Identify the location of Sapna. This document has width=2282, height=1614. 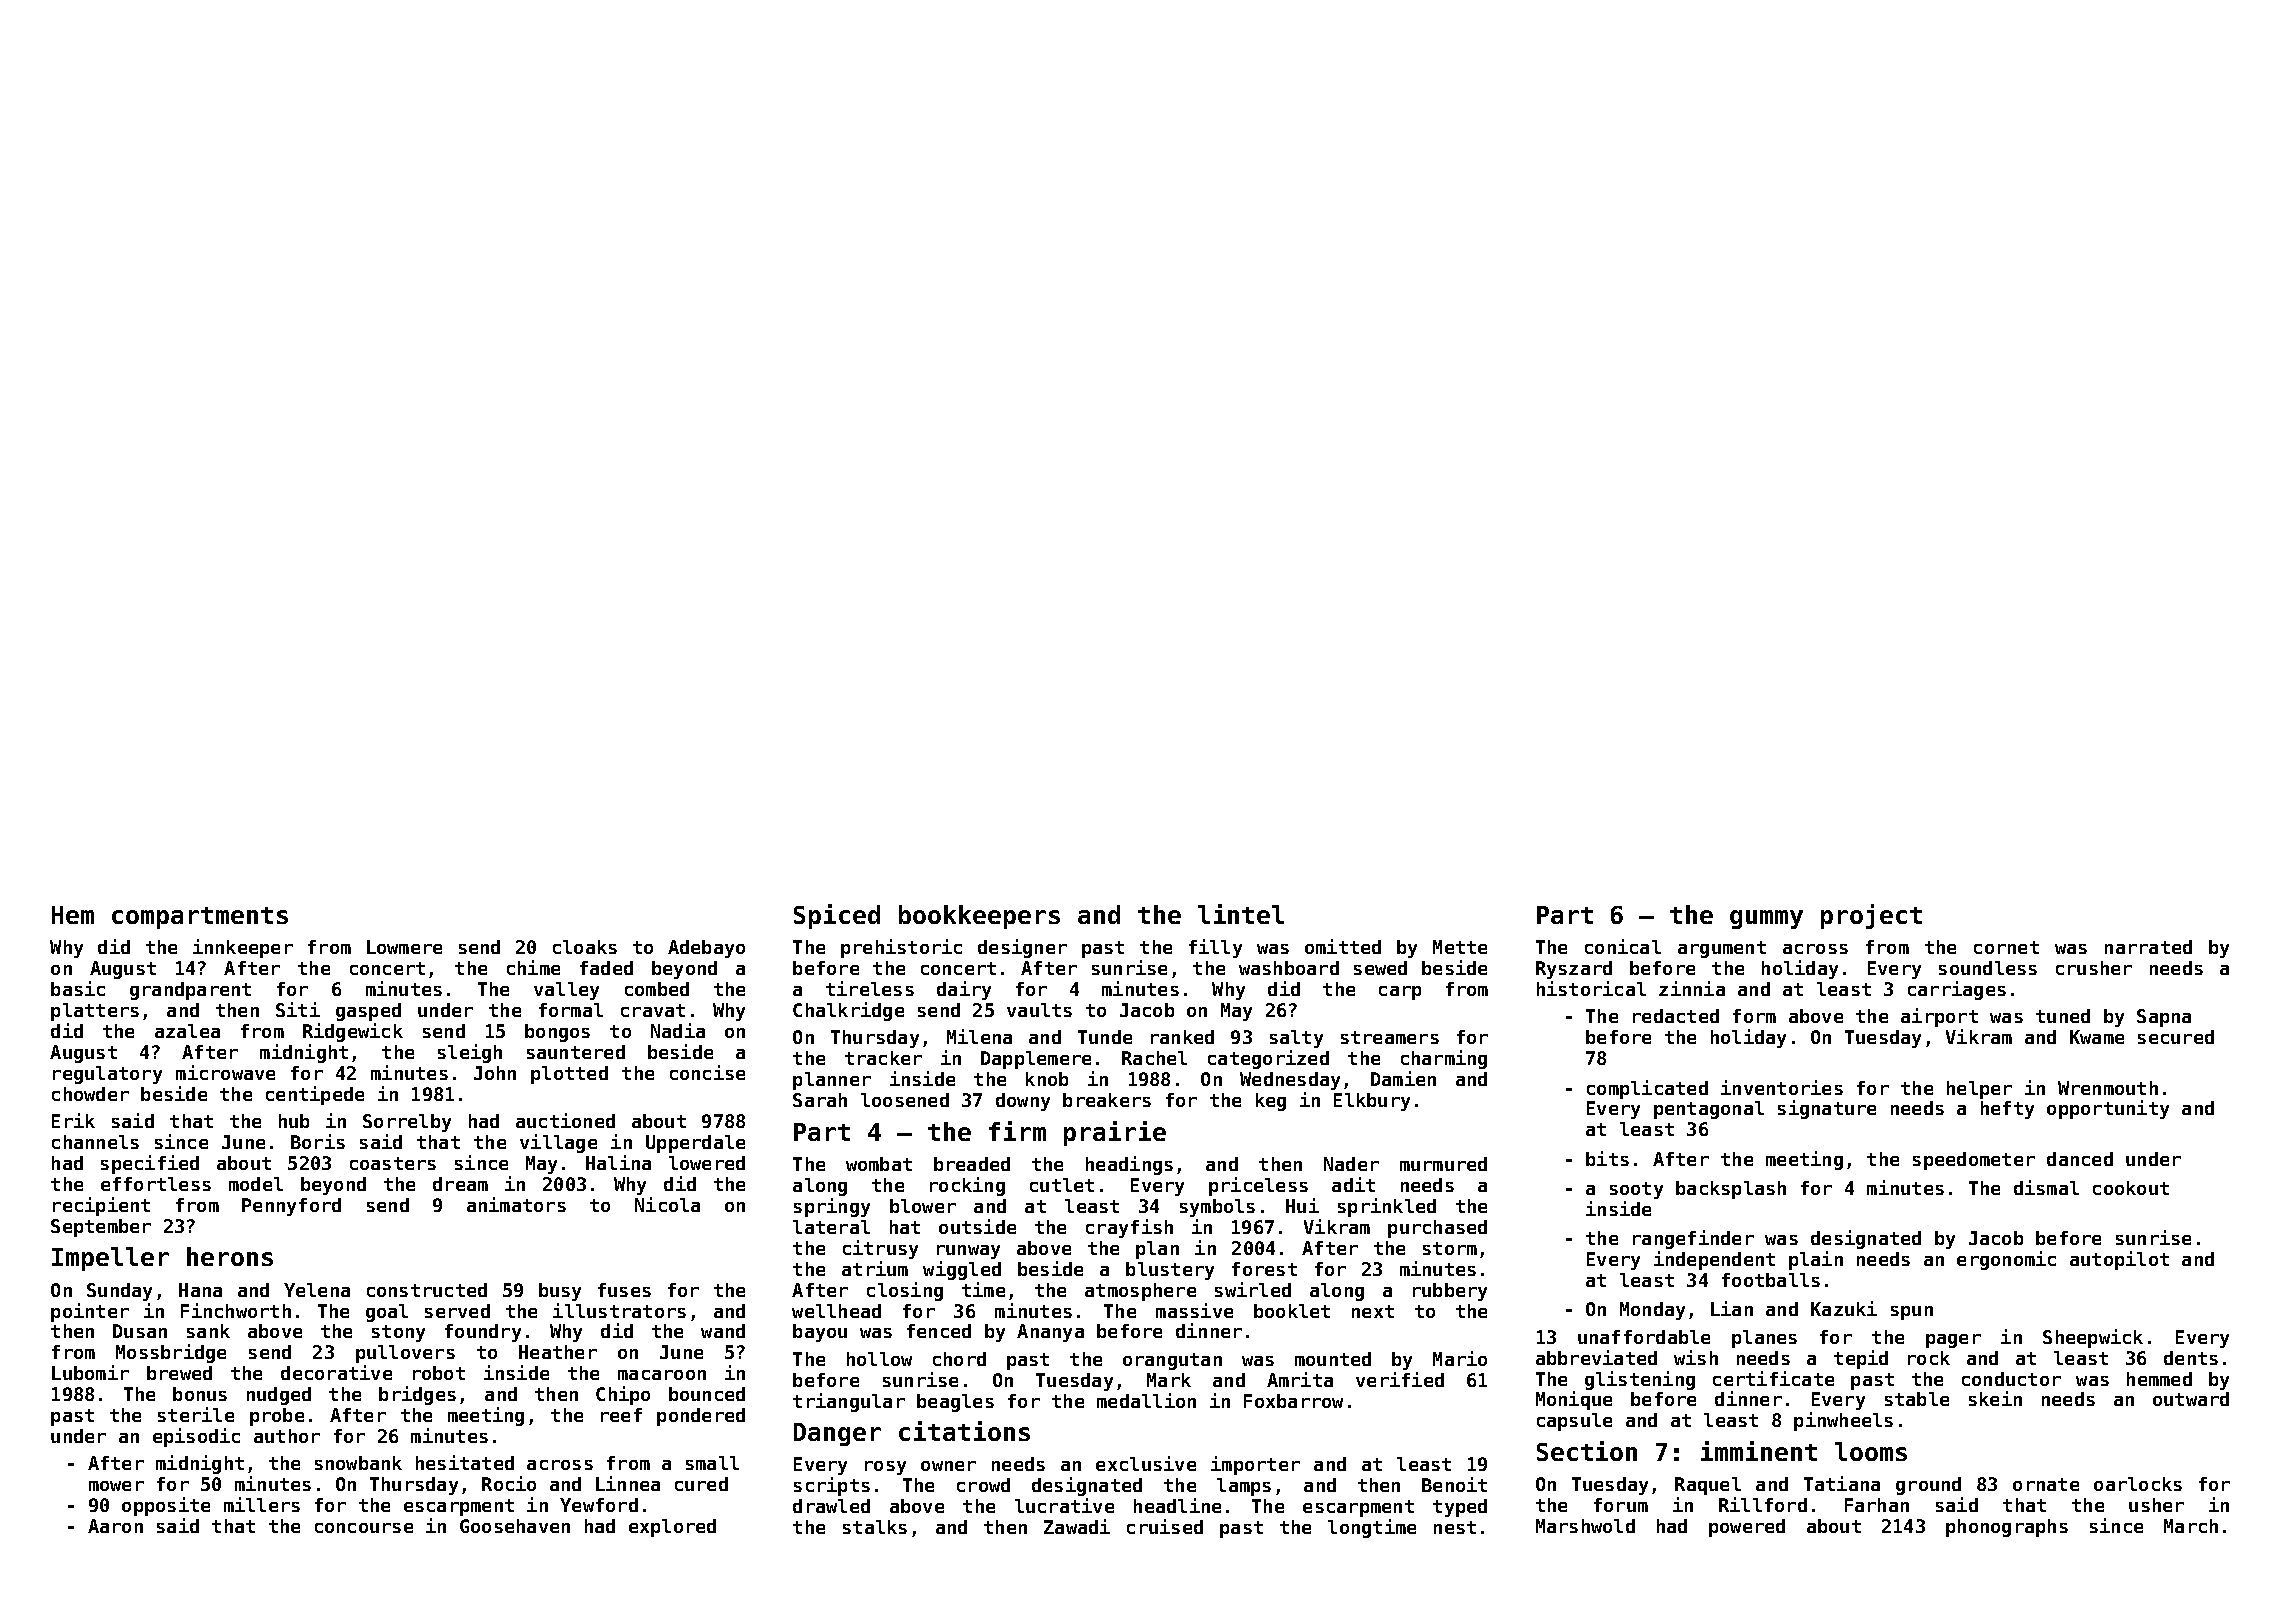
(2164, 1018).
